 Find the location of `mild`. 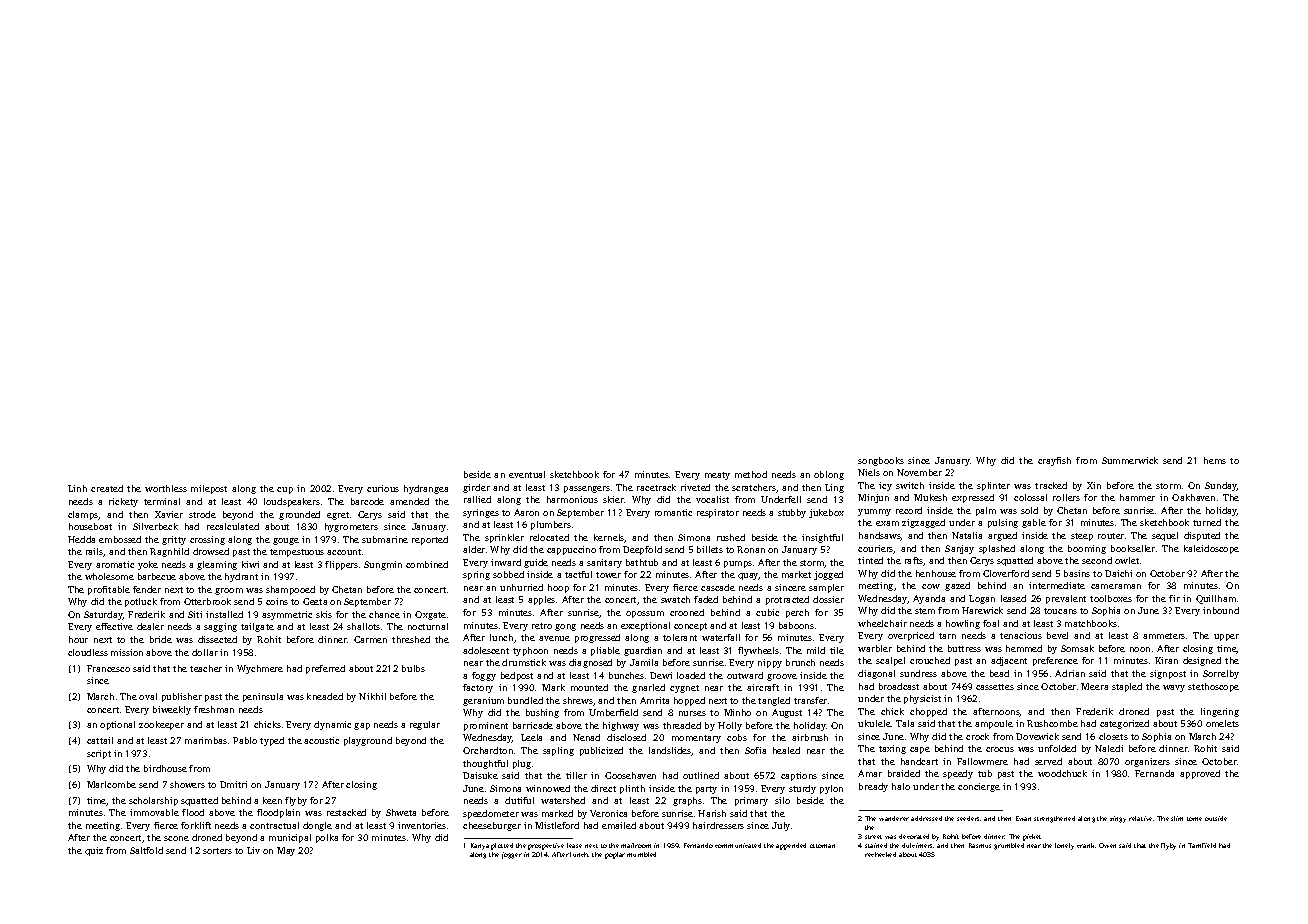

mild is located at coordinates (816, 650).
